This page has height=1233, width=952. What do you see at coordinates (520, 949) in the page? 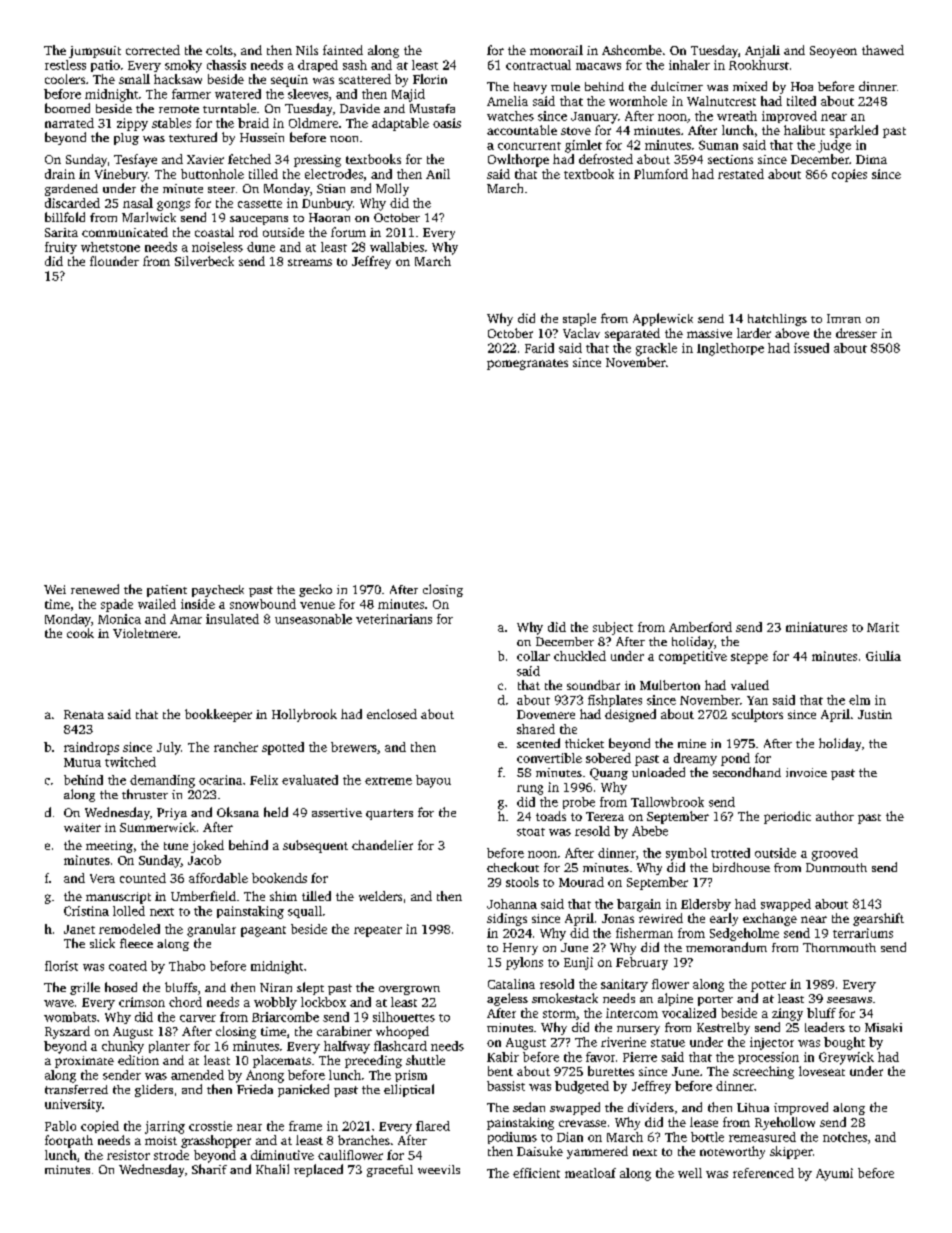
I see `Henry` at bounding box center [520, 949].
